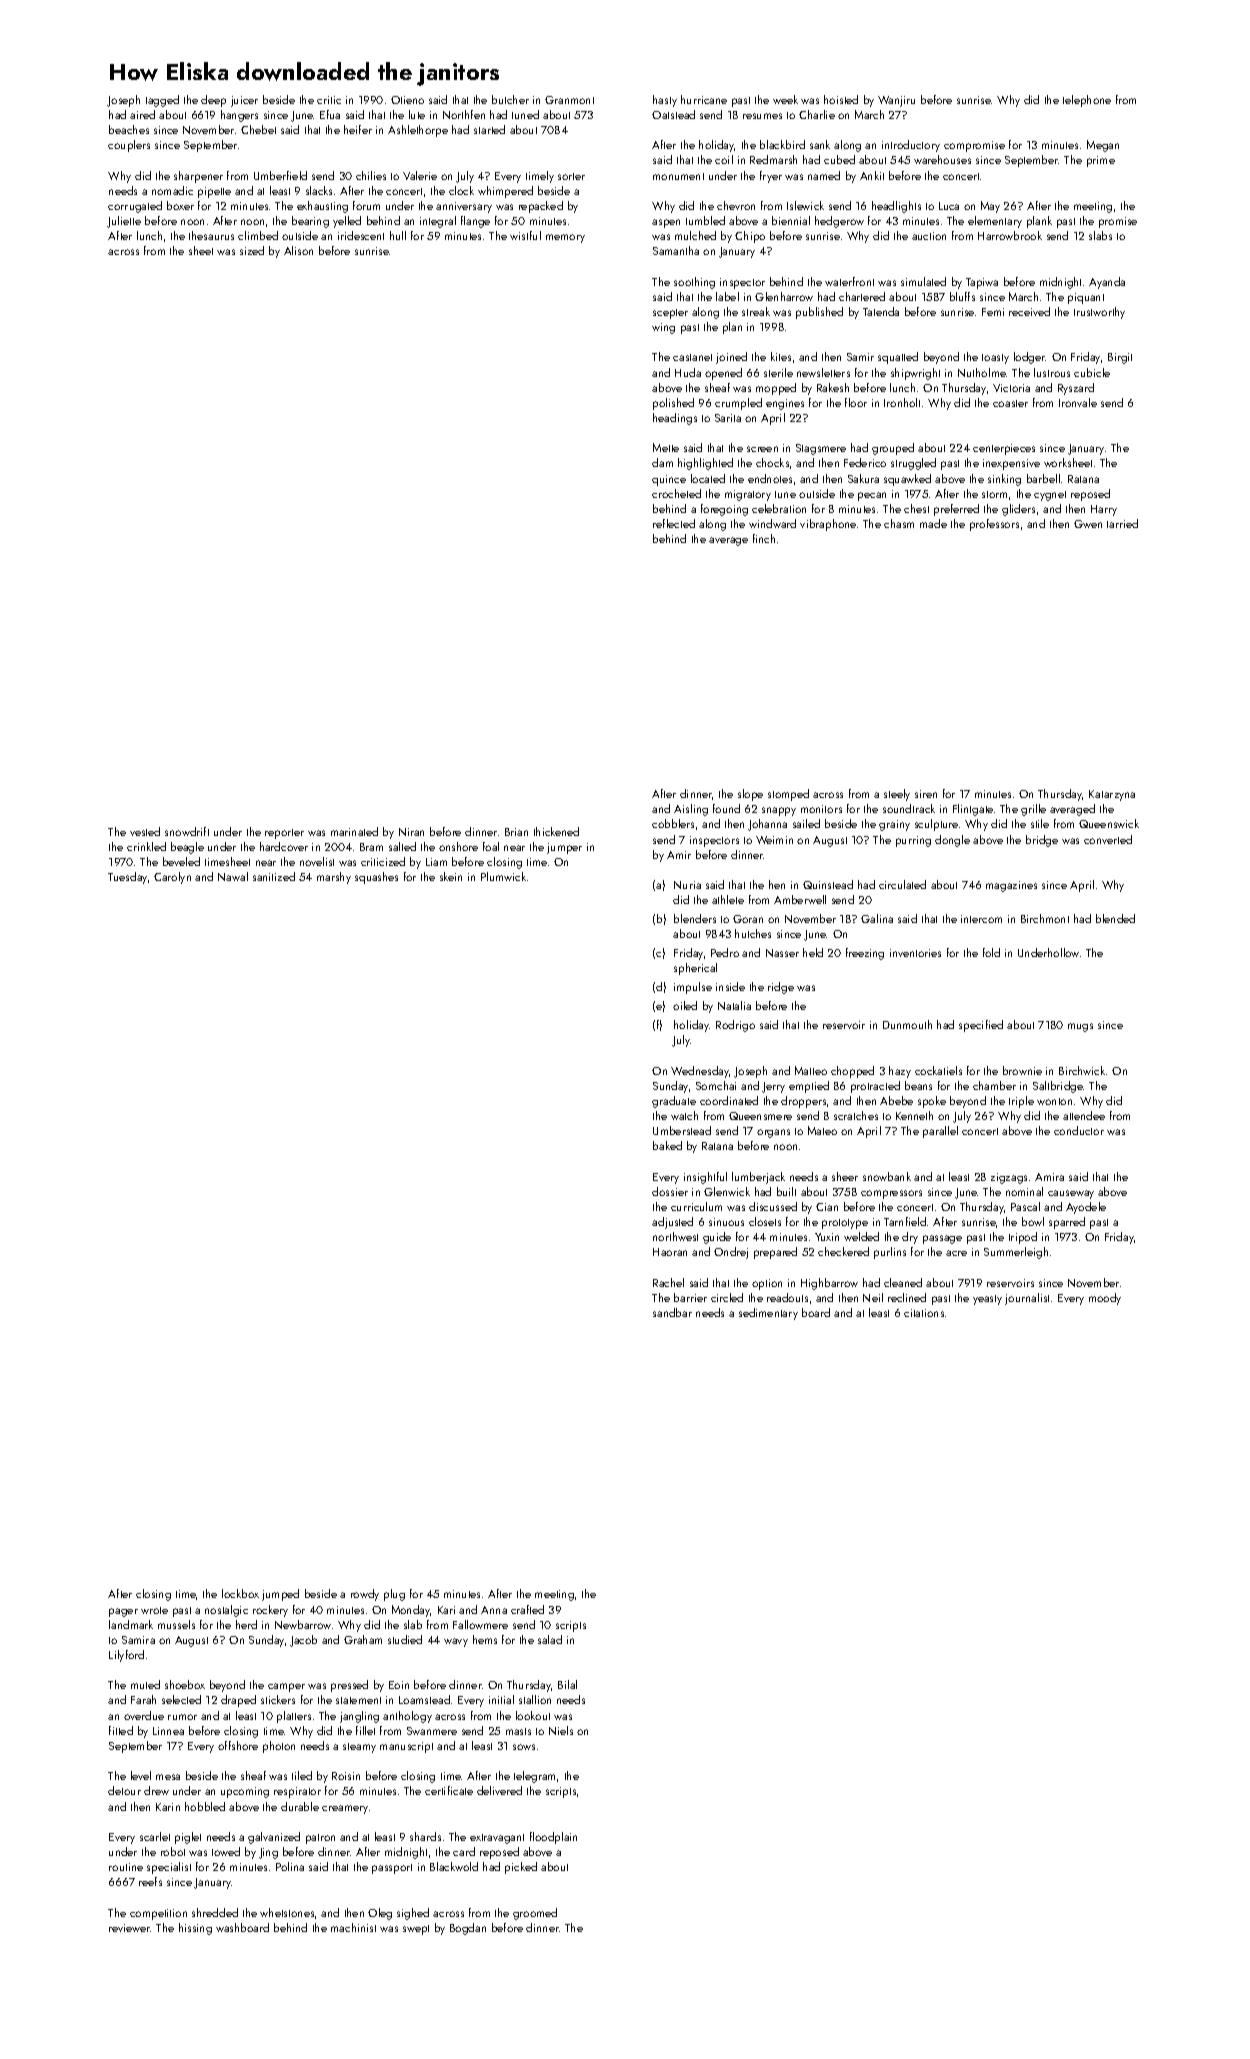 This screenshot has width=1250, height=2059. What do you see at coordinates (535, 1914) in the screenshot?
I see `groomed` at bounding box center [535, 1914].
